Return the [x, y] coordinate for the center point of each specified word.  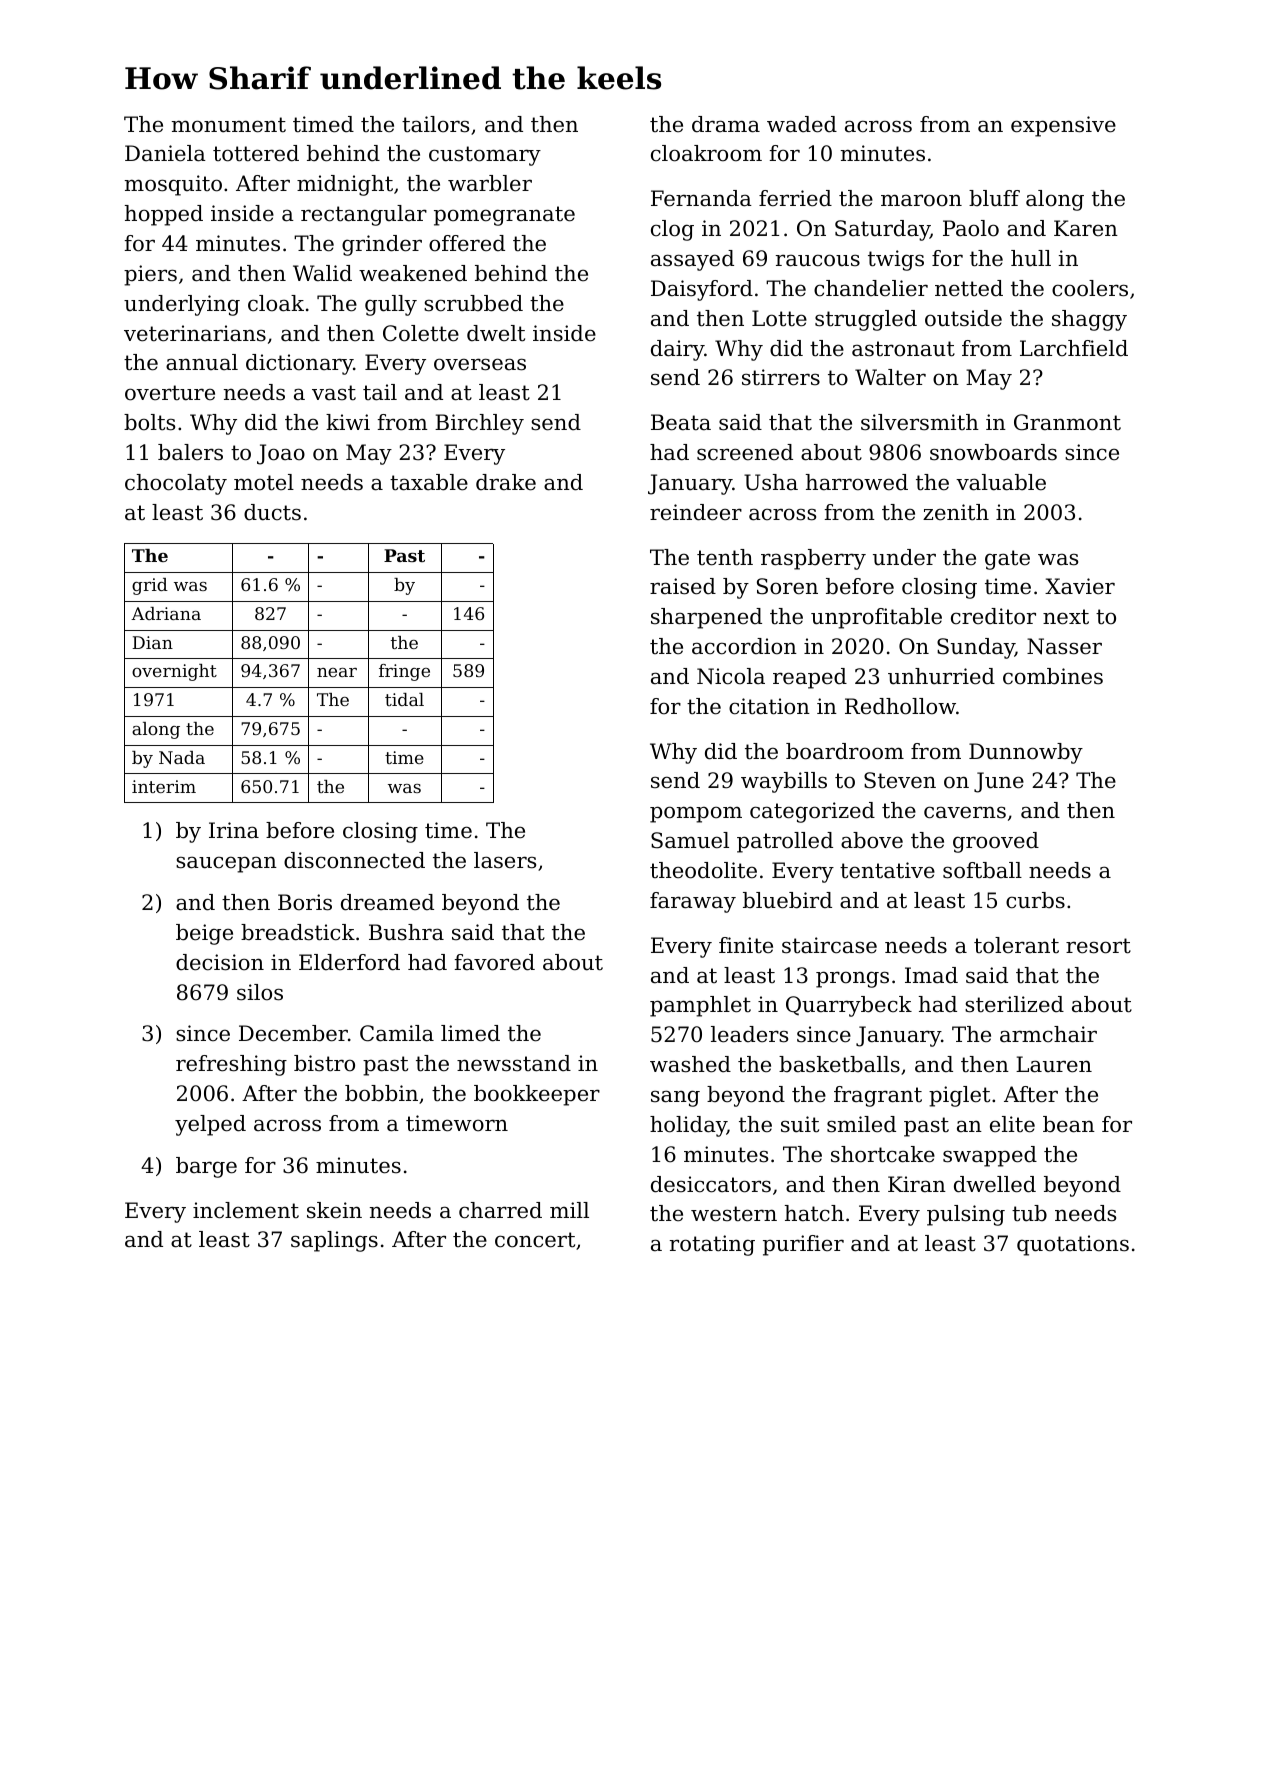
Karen [1086, 228]
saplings [334, 1241]
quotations [1073, 1245]
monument [229, 125]
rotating [712, 1245]
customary [485, 156]
